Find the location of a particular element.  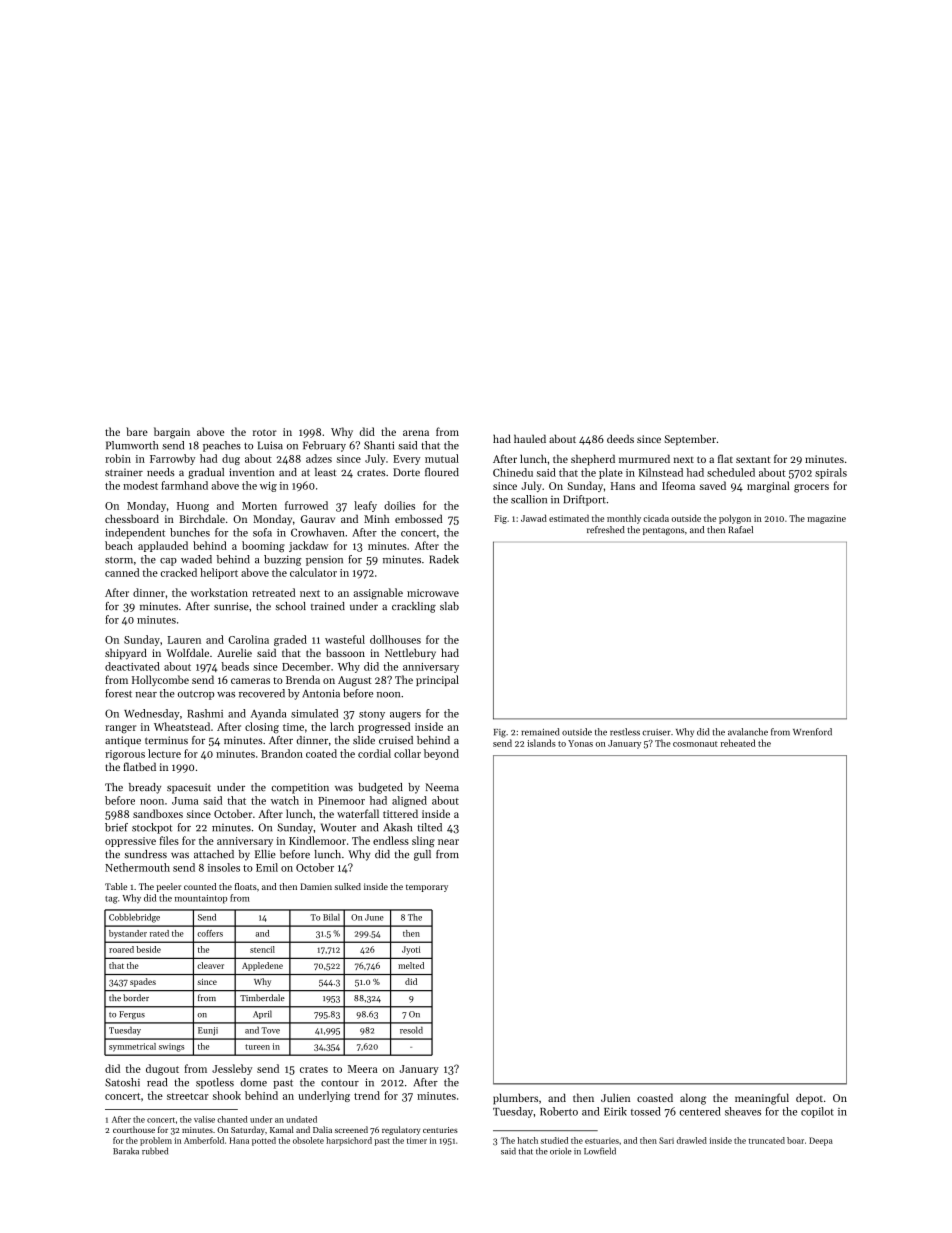

pentagons is located at coordinates (663, 532).
